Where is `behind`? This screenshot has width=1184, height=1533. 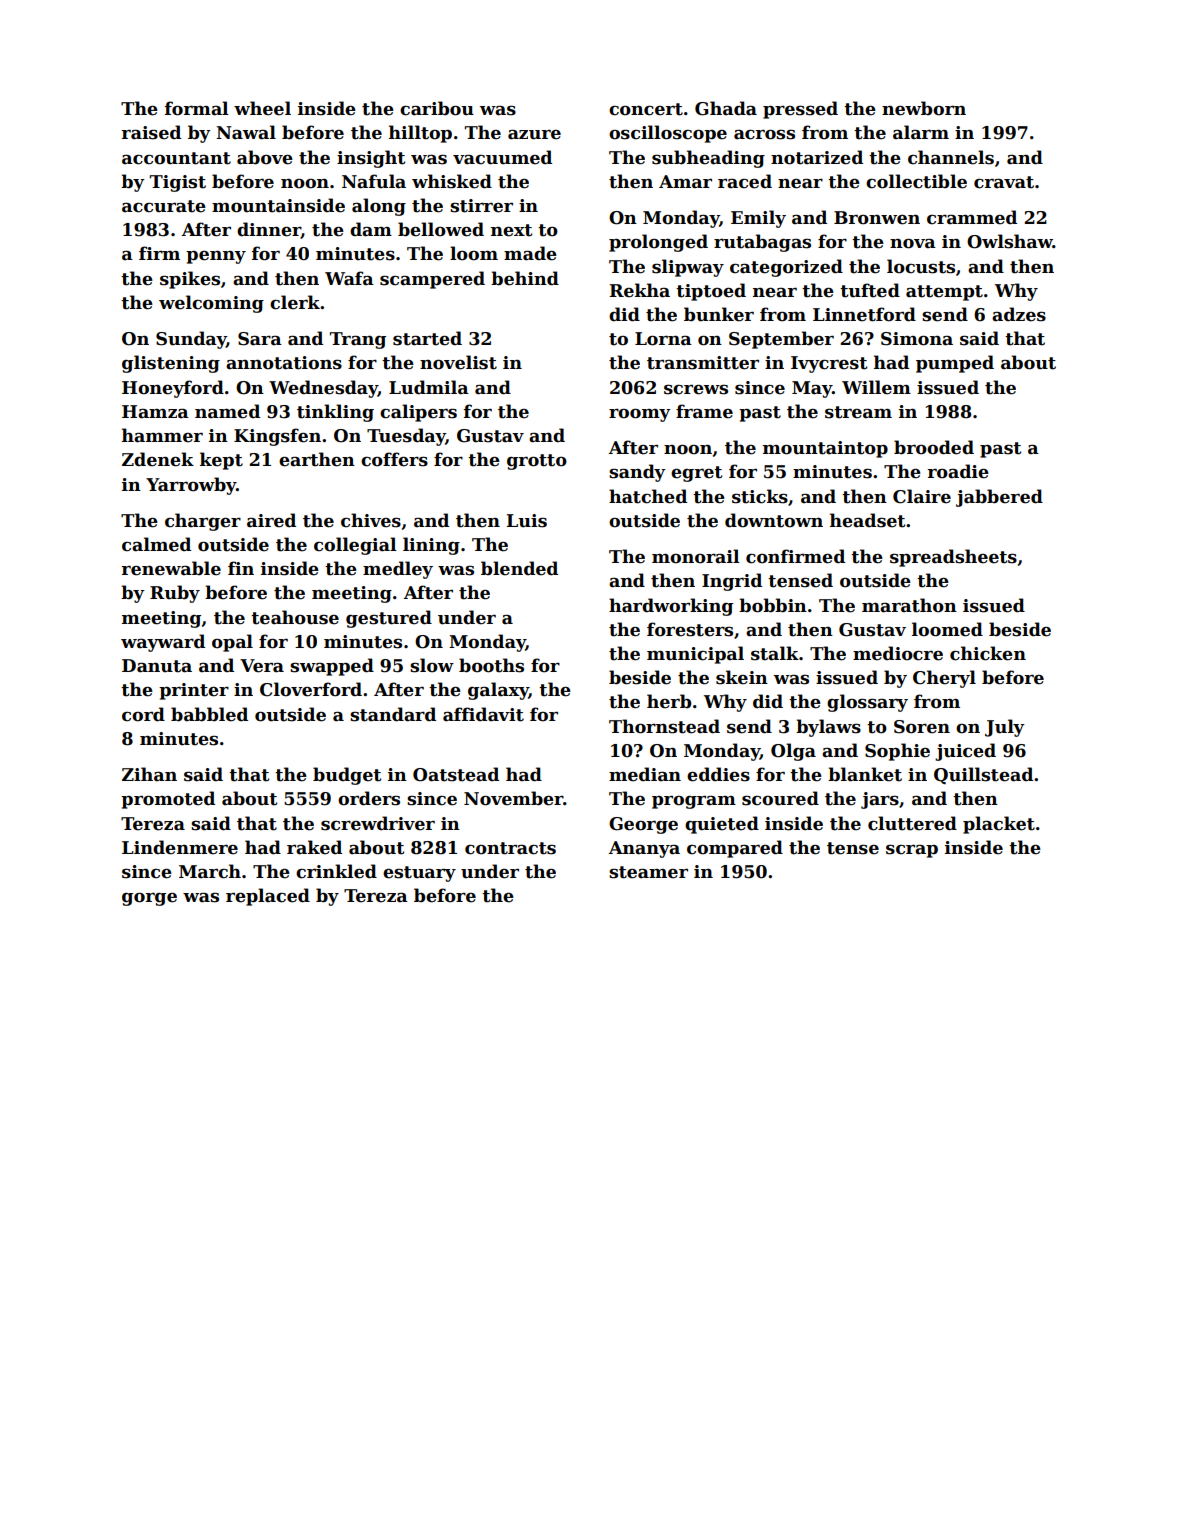
behind is located at coordinates (525, 278).
